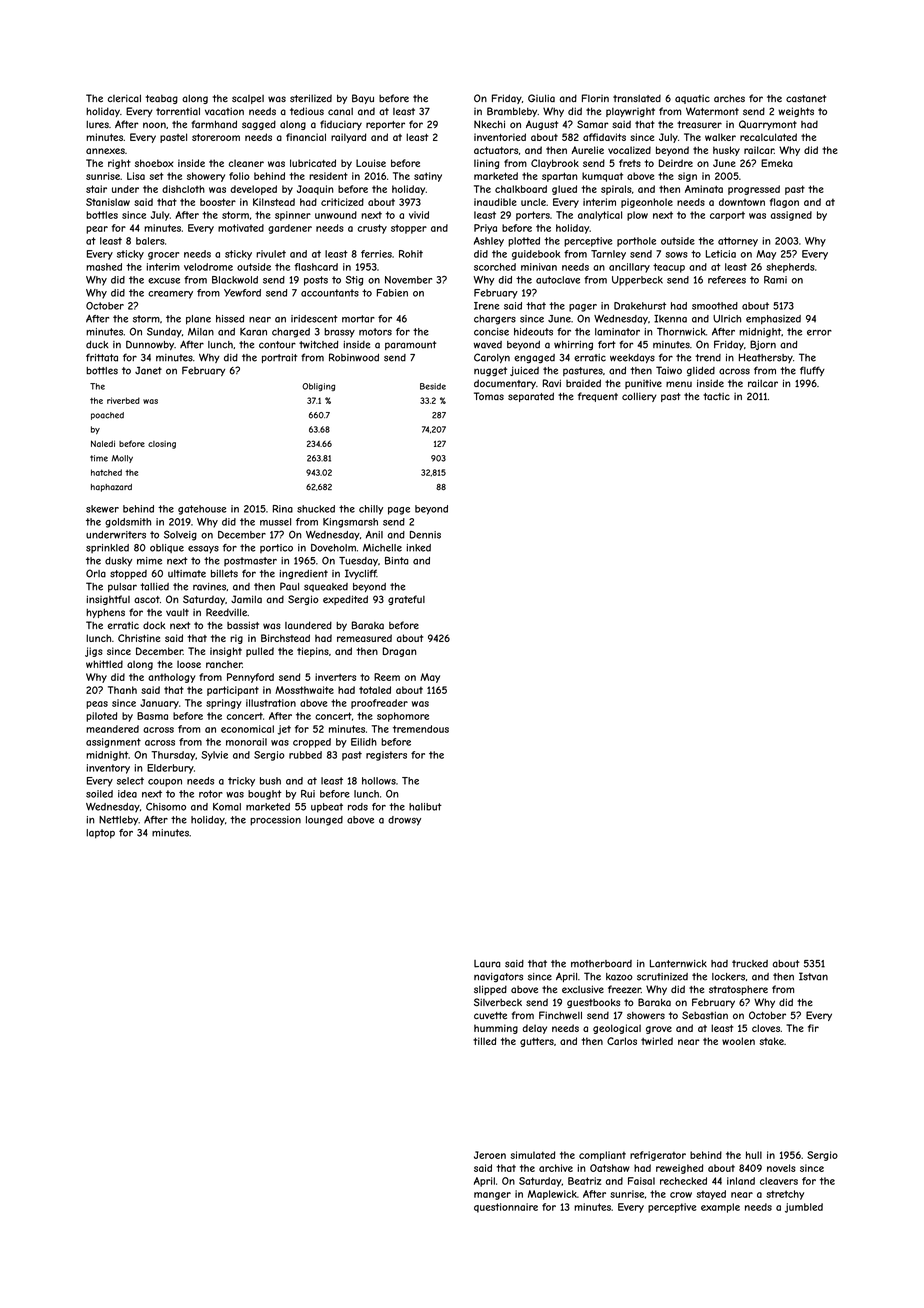 Image resolution: width=924 pixels, height=1308 pixels. What do you see at coordinates (812, 371) in the screenshot?
I see `fluffy` at bounding box center [812, 371].
